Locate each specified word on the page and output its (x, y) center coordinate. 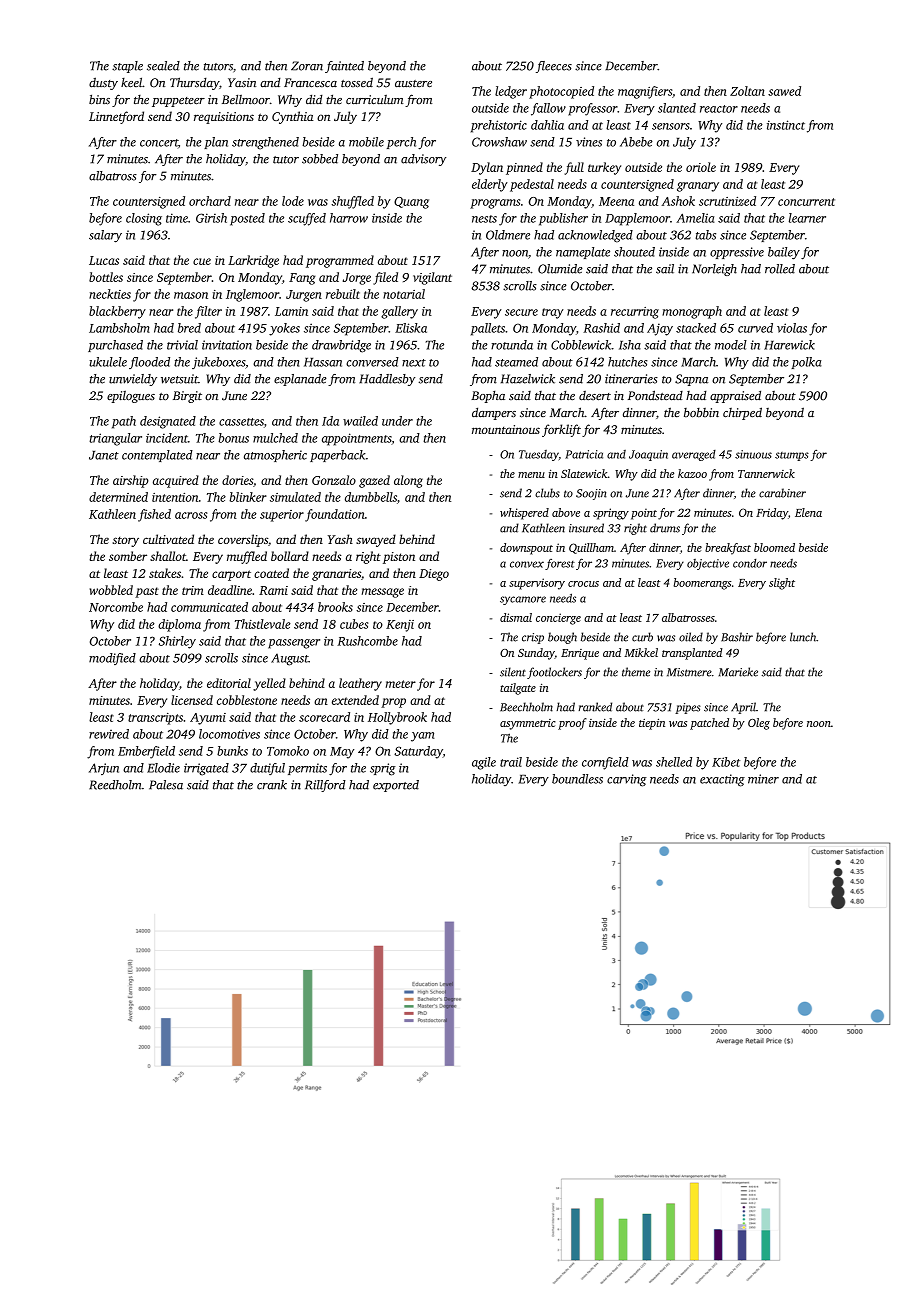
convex (527, 564)
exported (396, 786)
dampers (494, 413)
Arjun (104, 769)
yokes (284, 329)
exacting (722, 780)
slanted (677, 108)
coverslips (243, 540)
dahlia (547, 125)
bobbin (701, 413)
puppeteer (178, 102)
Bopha (488, 397)
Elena (808, 512)
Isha (630, 345)
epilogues (131, 397)
